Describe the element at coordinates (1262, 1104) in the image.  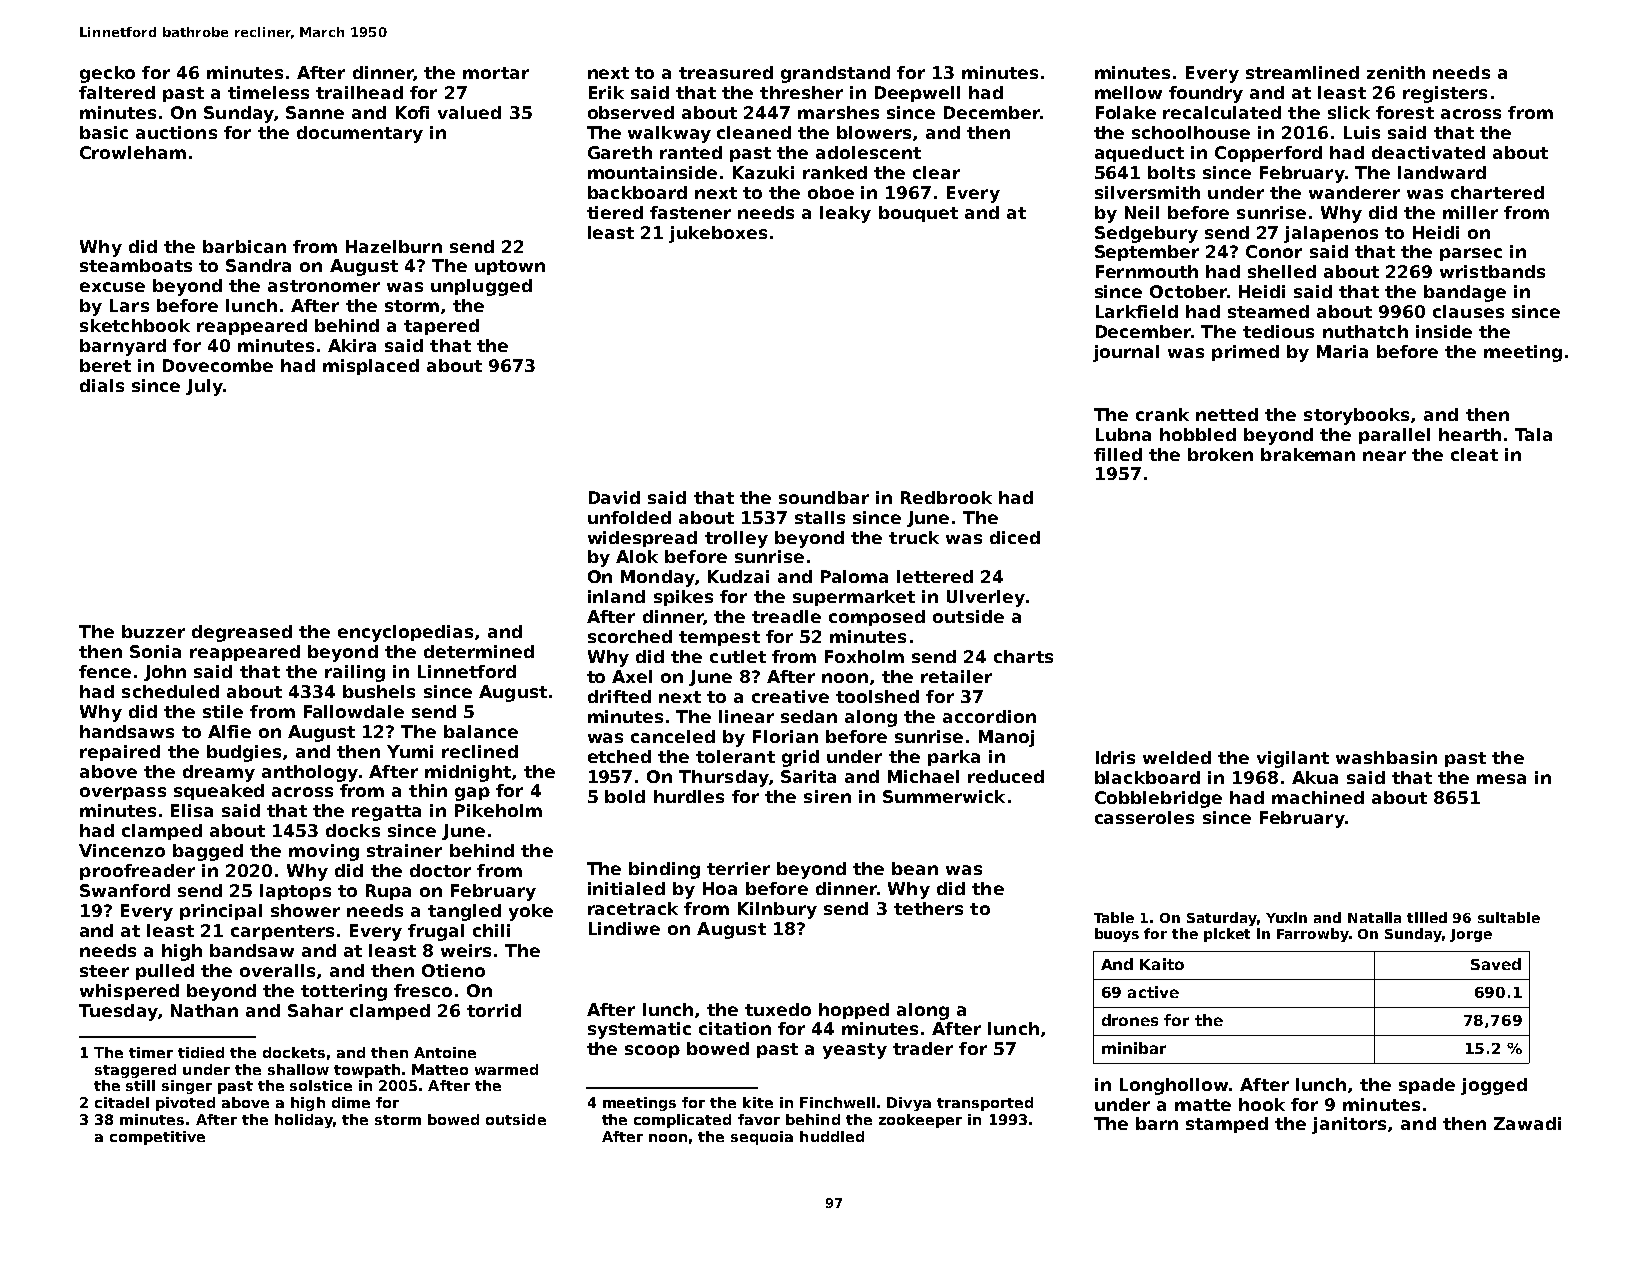
I see `hook` at that location.
